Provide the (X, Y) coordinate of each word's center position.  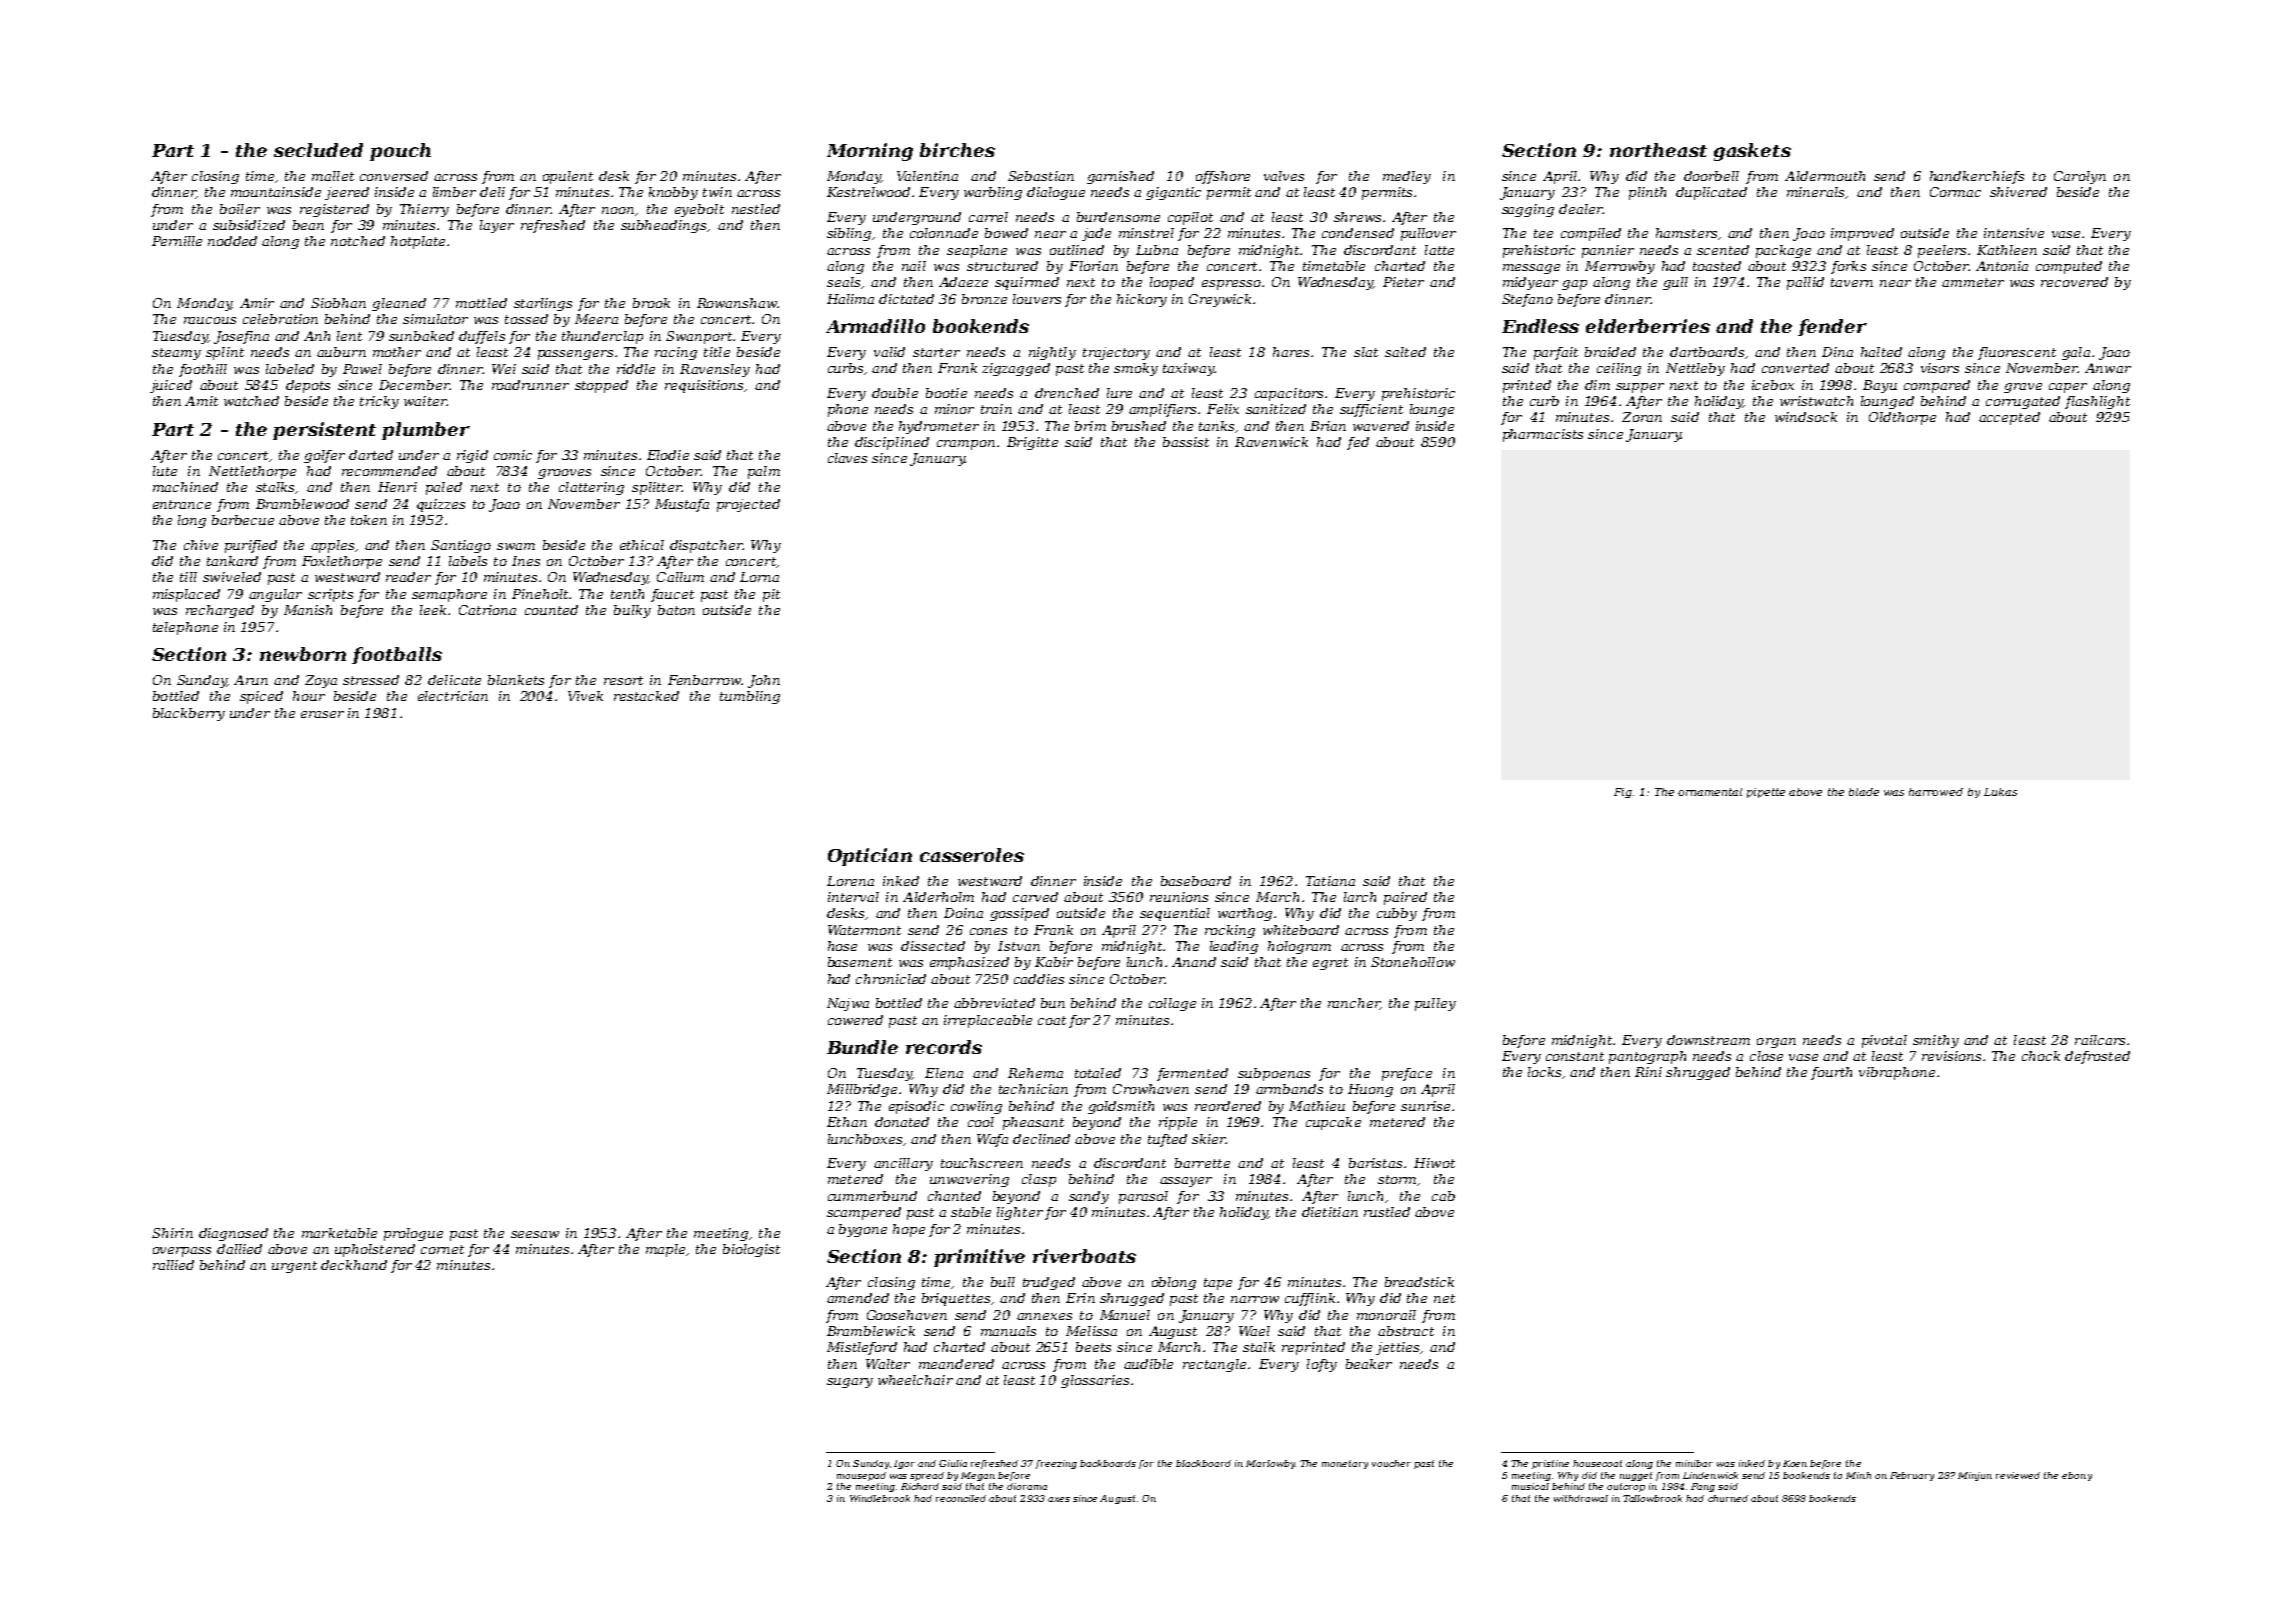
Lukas (2000, 792)
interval (853, 897)
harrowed (1936, 792)
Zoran (1642, 417)
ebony (2077, 1476)
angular (275, 595)
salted (1405, 352)
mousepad (861, 1476)
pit (771, 595)
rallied (173, 1265)
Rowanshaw (737, 303)
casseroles (972, 855)
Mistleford (862, 1348)
